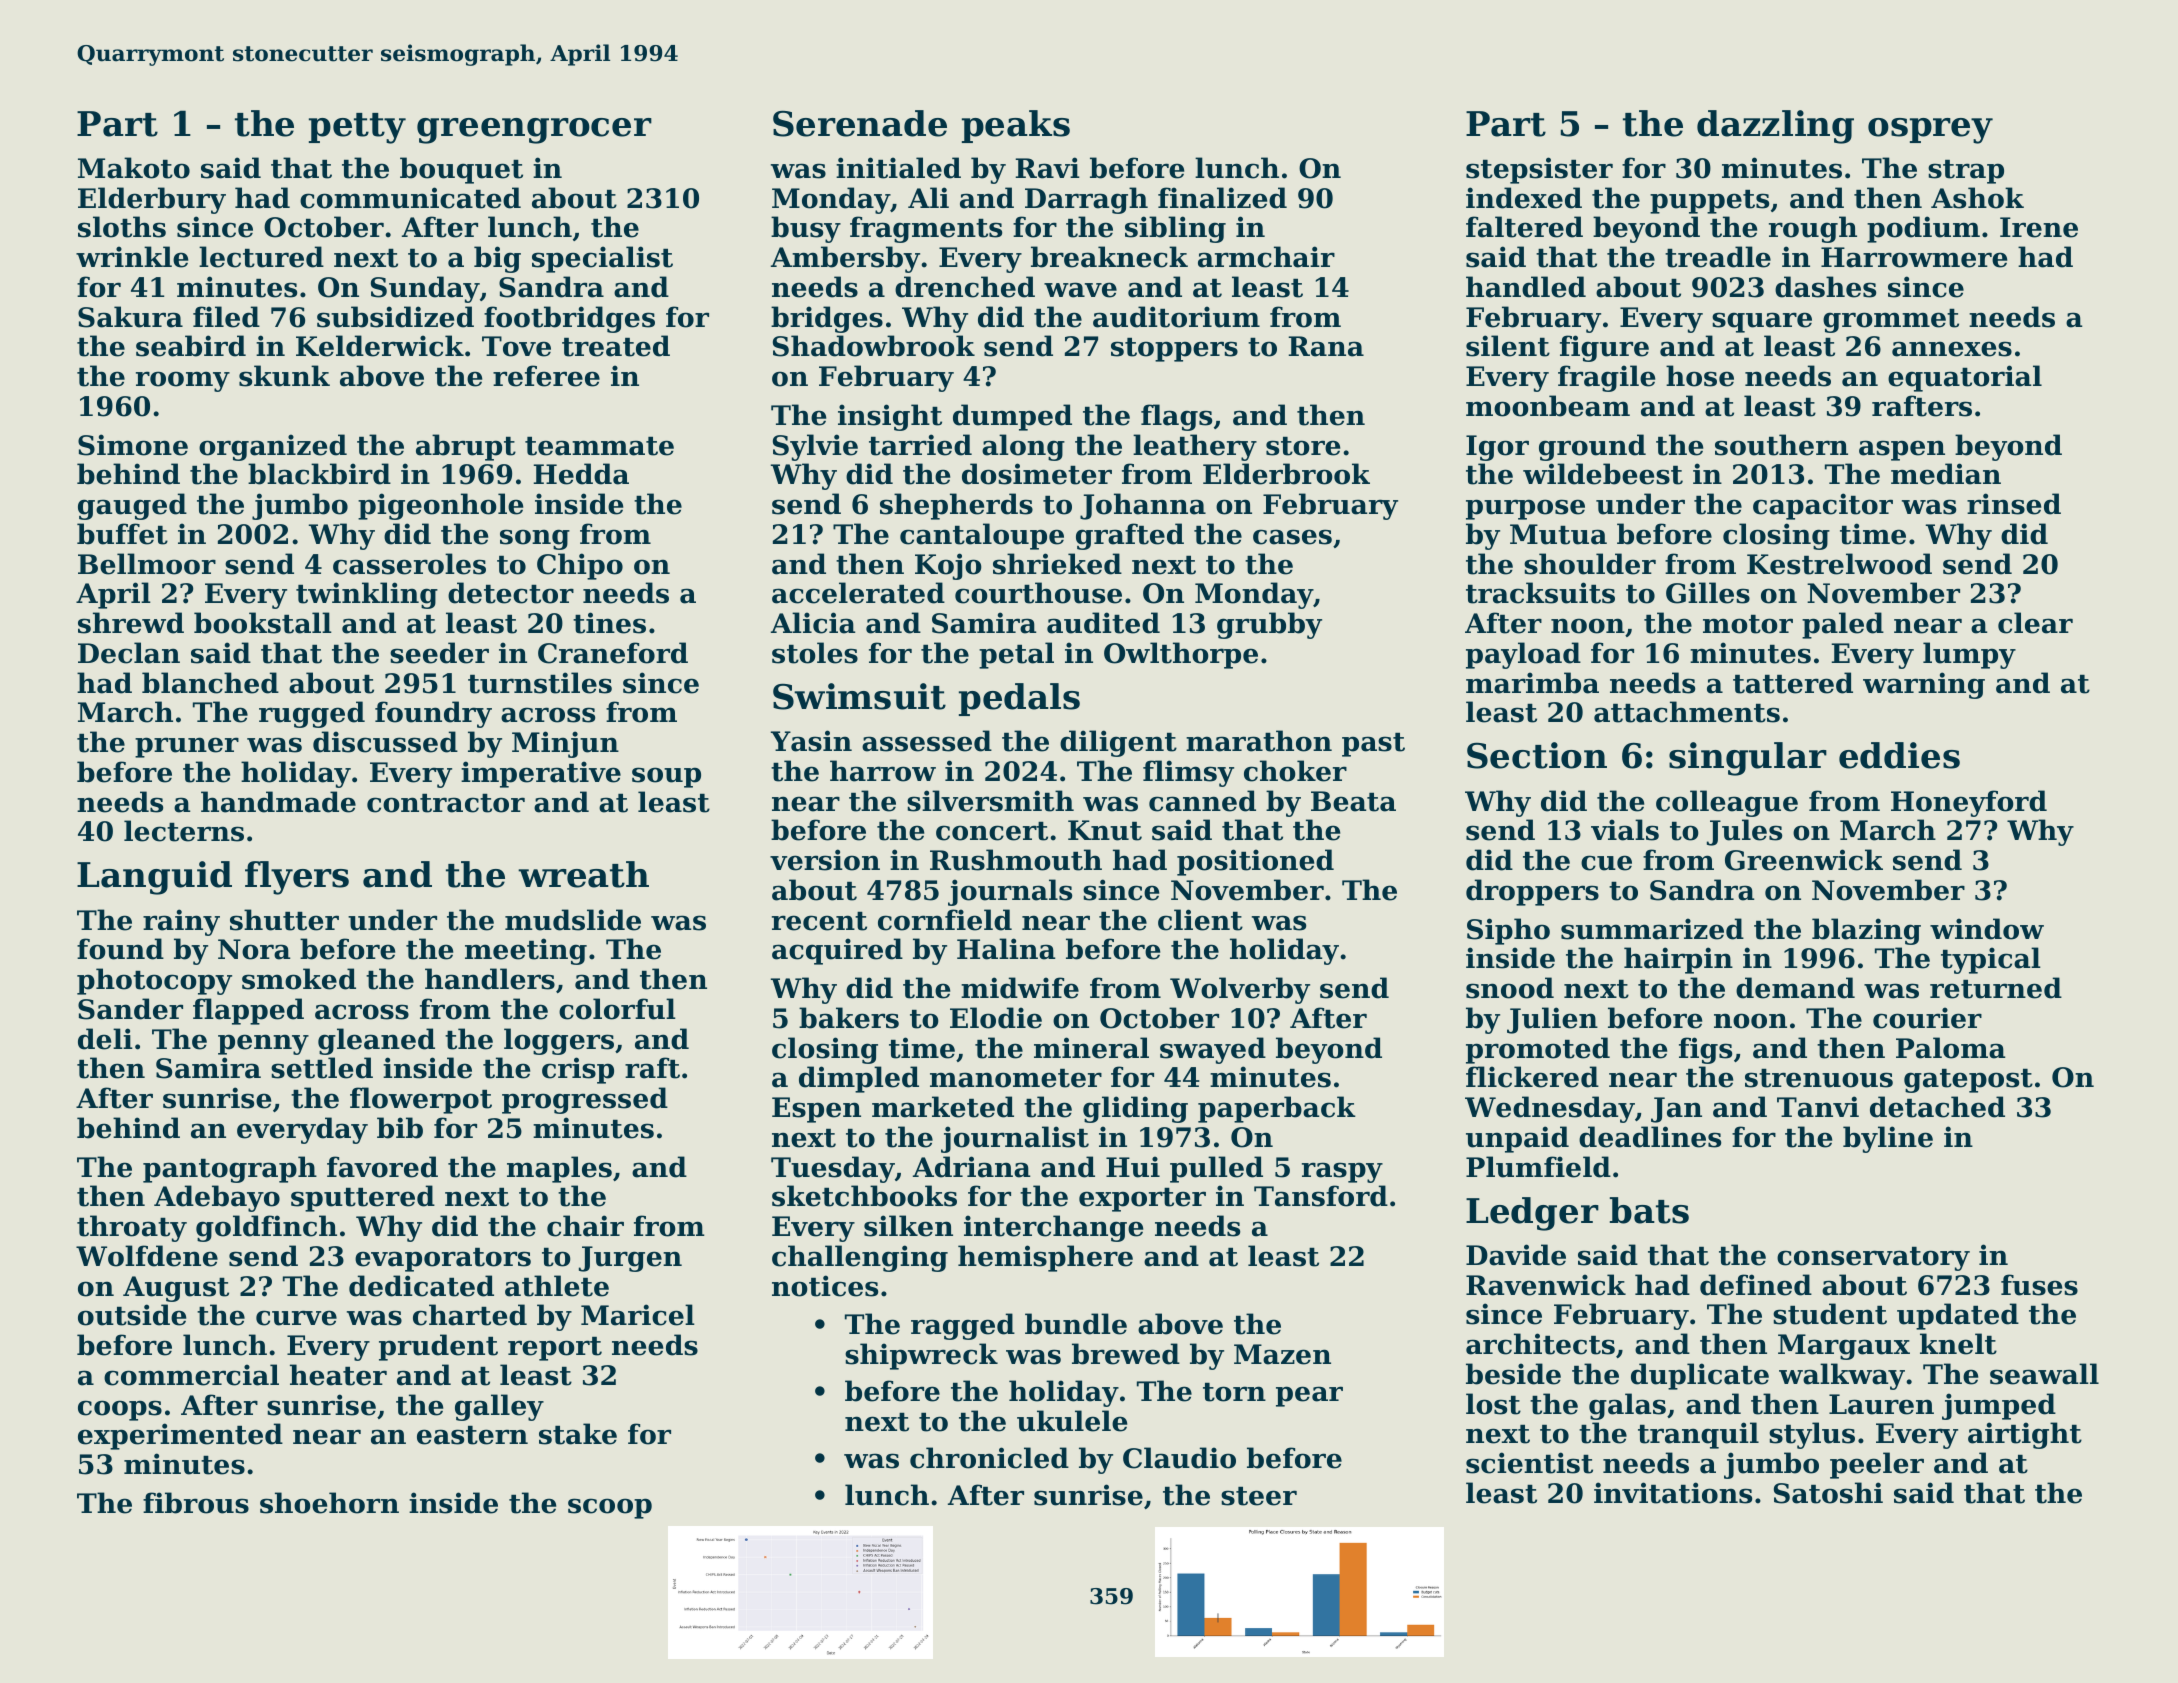 This document has height=1683, width=2178. What do you see at coordinates (261, 257) in the document?
I see `lectured` at bounding box center [261, 257].
